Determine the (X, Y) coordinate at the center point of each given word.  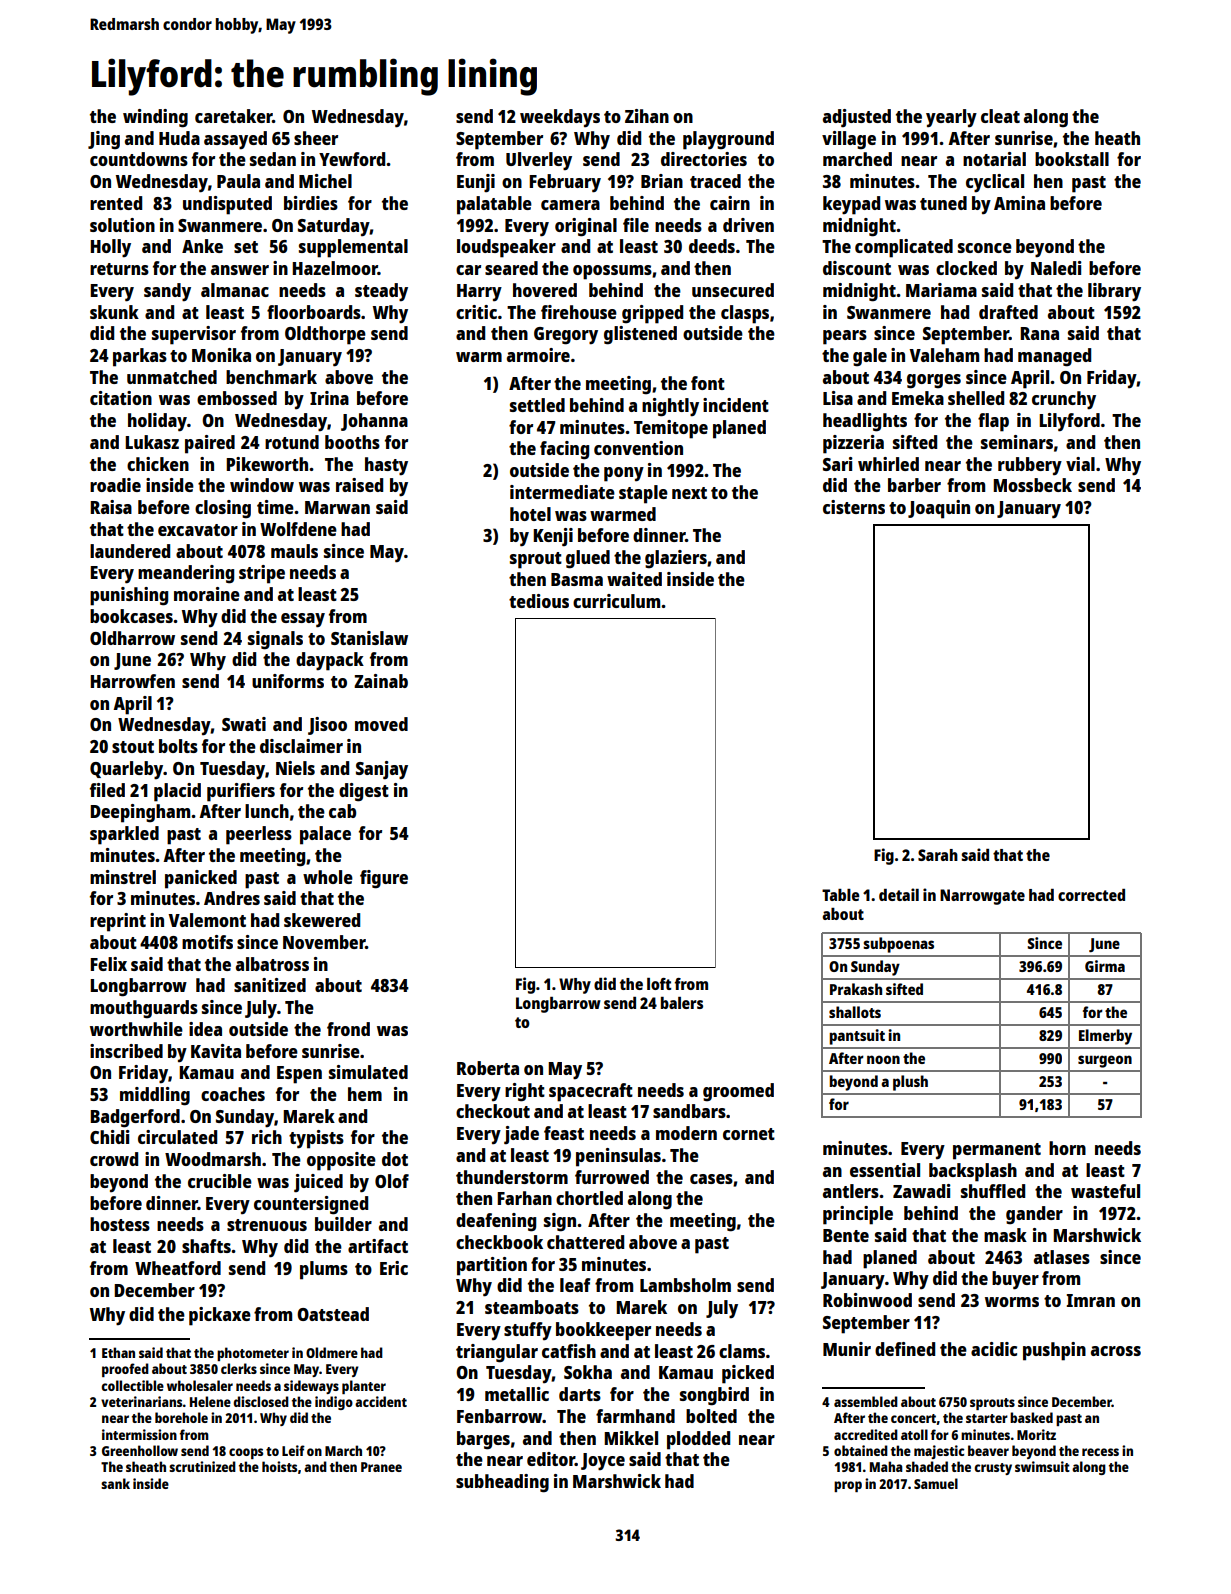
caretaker (233, 116)
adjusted (857, 118)
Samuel (936, 1483)
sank (115, 1483)
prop (848, 1486)
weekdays (560, 118)
